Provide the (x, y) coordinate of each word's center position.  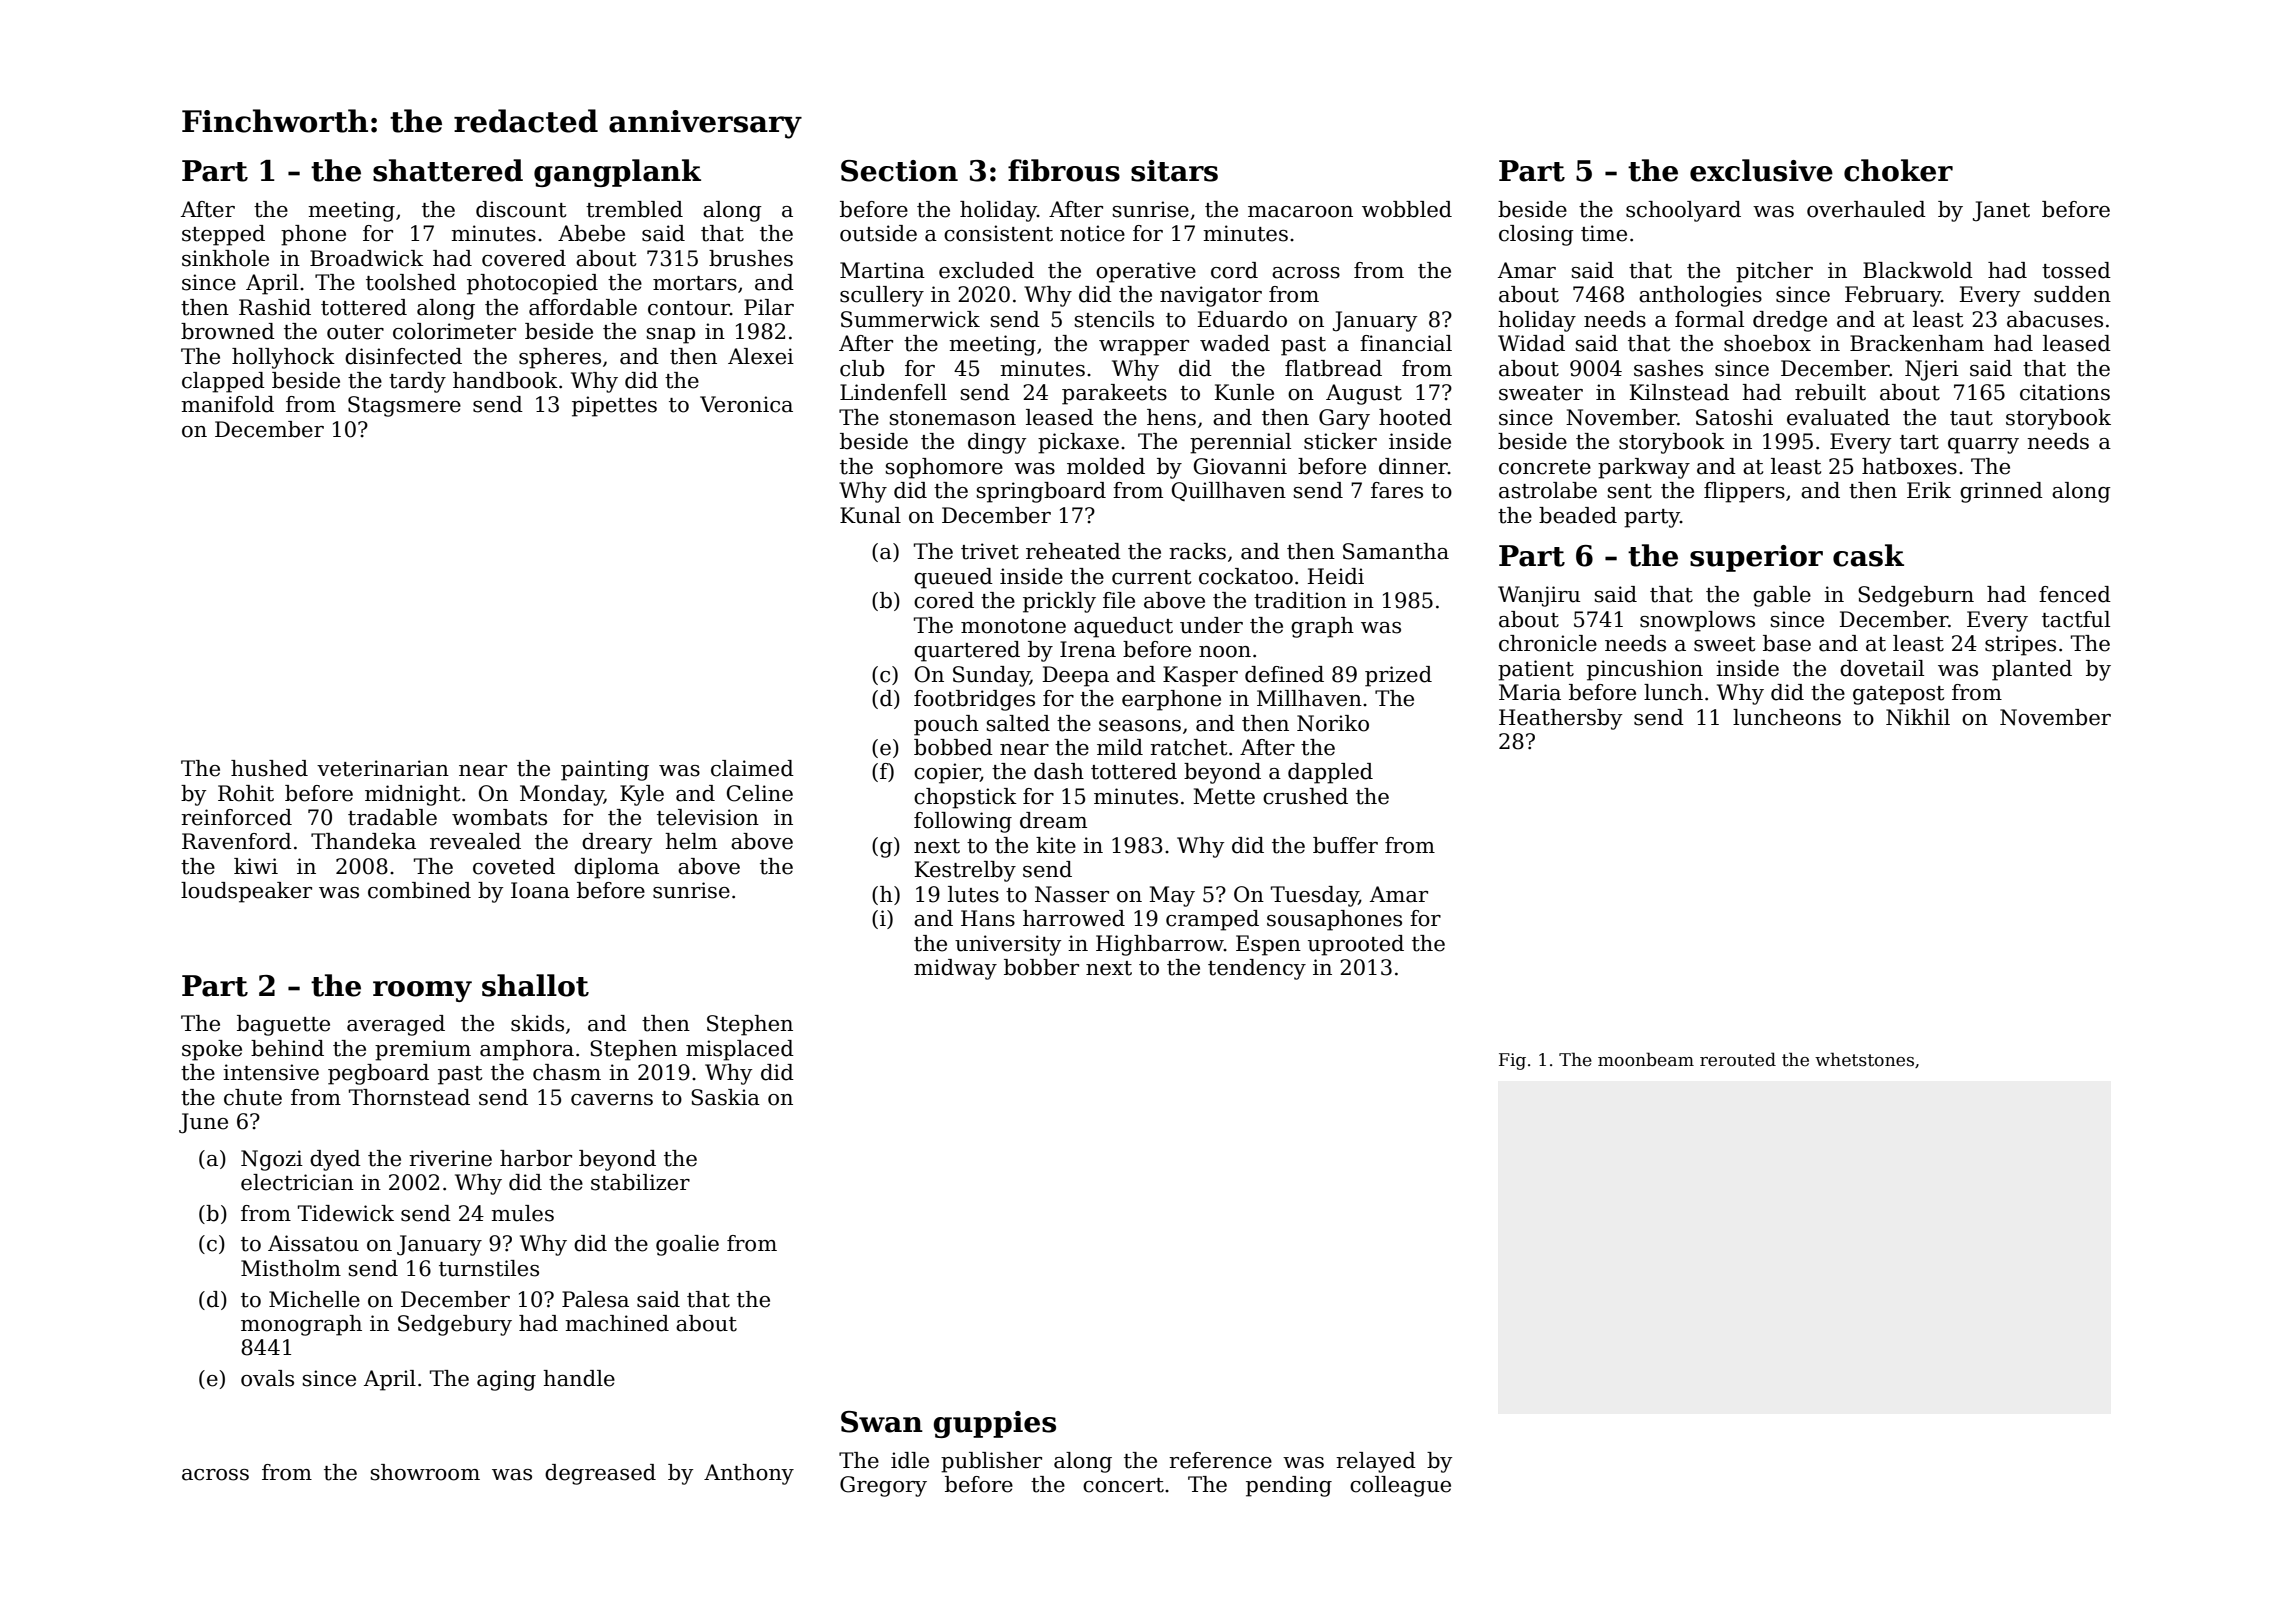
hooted (1415, 417)
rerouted (1738, 1059)
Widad (1531, 343)
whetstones (1864, 1059)
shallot (535, 985)
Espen (1268, 945)
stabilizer (640, 1182)
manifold (227, 404)
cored (944, 600)
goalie (687, 1245)
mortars (695, 283)
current (1151, 577)
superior (1756, 558)
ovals (267, 1378)
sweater (1541, 393)
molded (1106, 466)
